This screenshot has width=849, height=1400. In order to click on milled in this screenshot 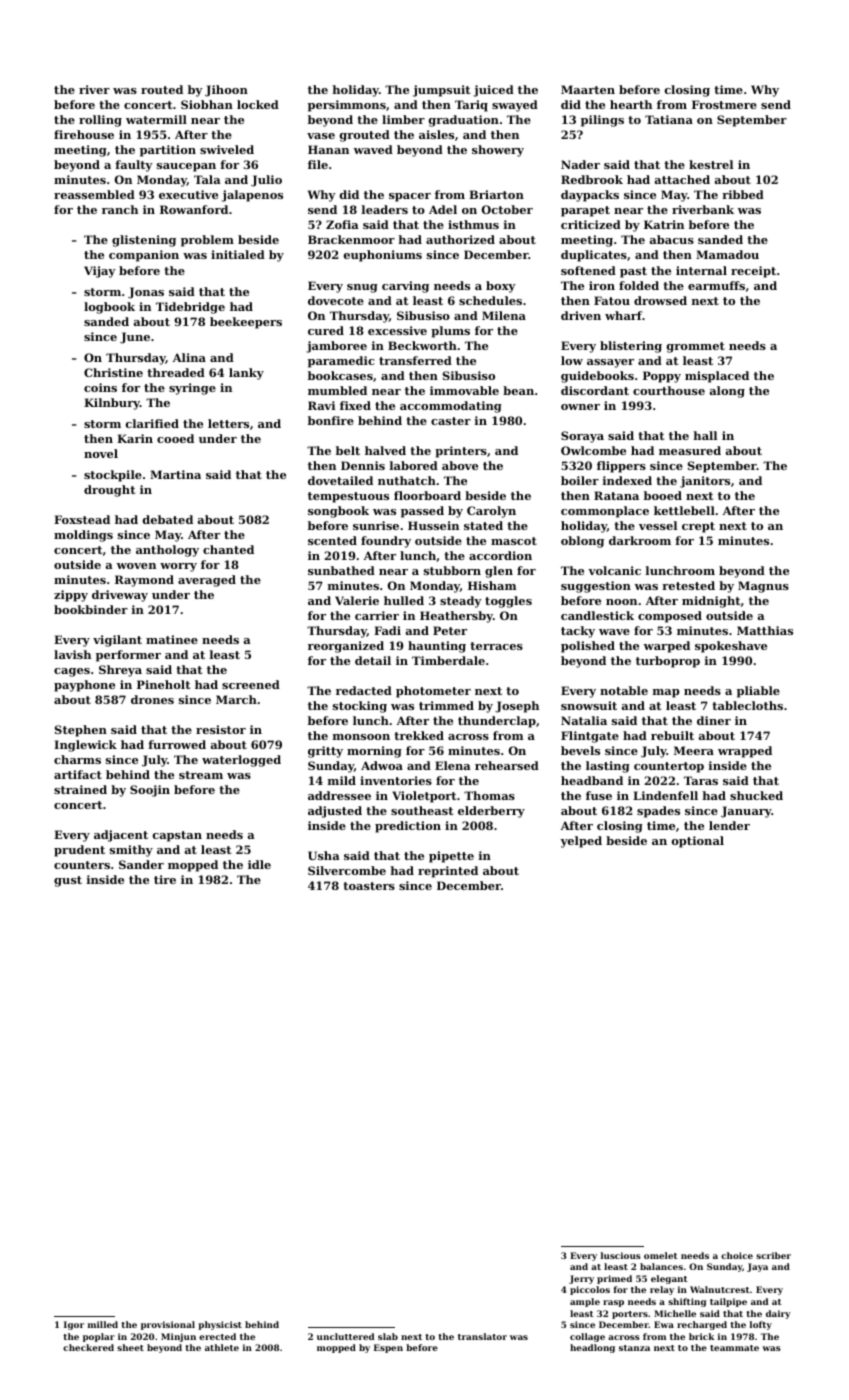, I will do `click(103, 1324)`.
